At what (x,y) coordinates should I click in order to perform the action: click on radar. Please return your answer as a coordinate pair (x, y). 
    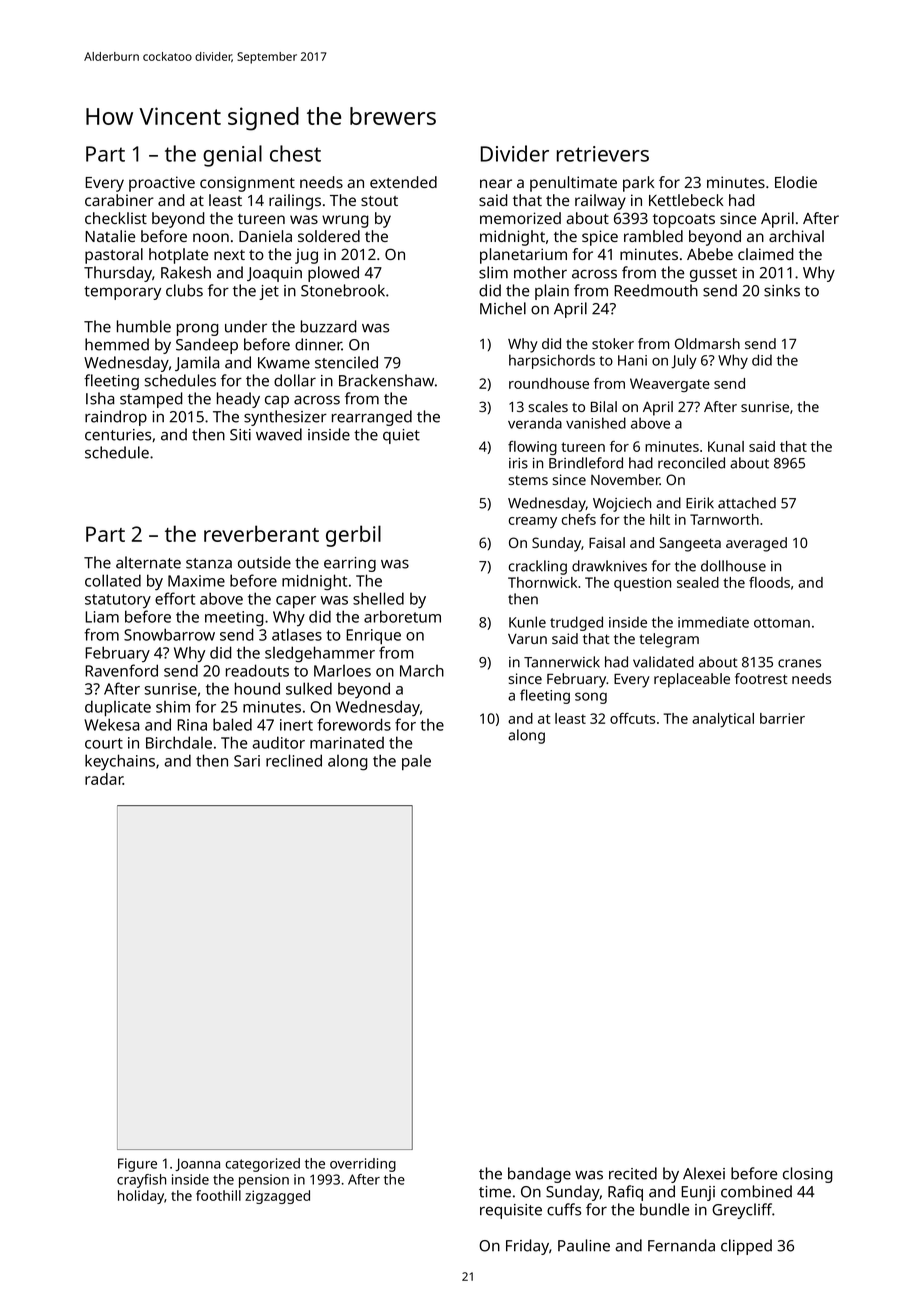
    Looking at the image, I should click on (104, 779).
